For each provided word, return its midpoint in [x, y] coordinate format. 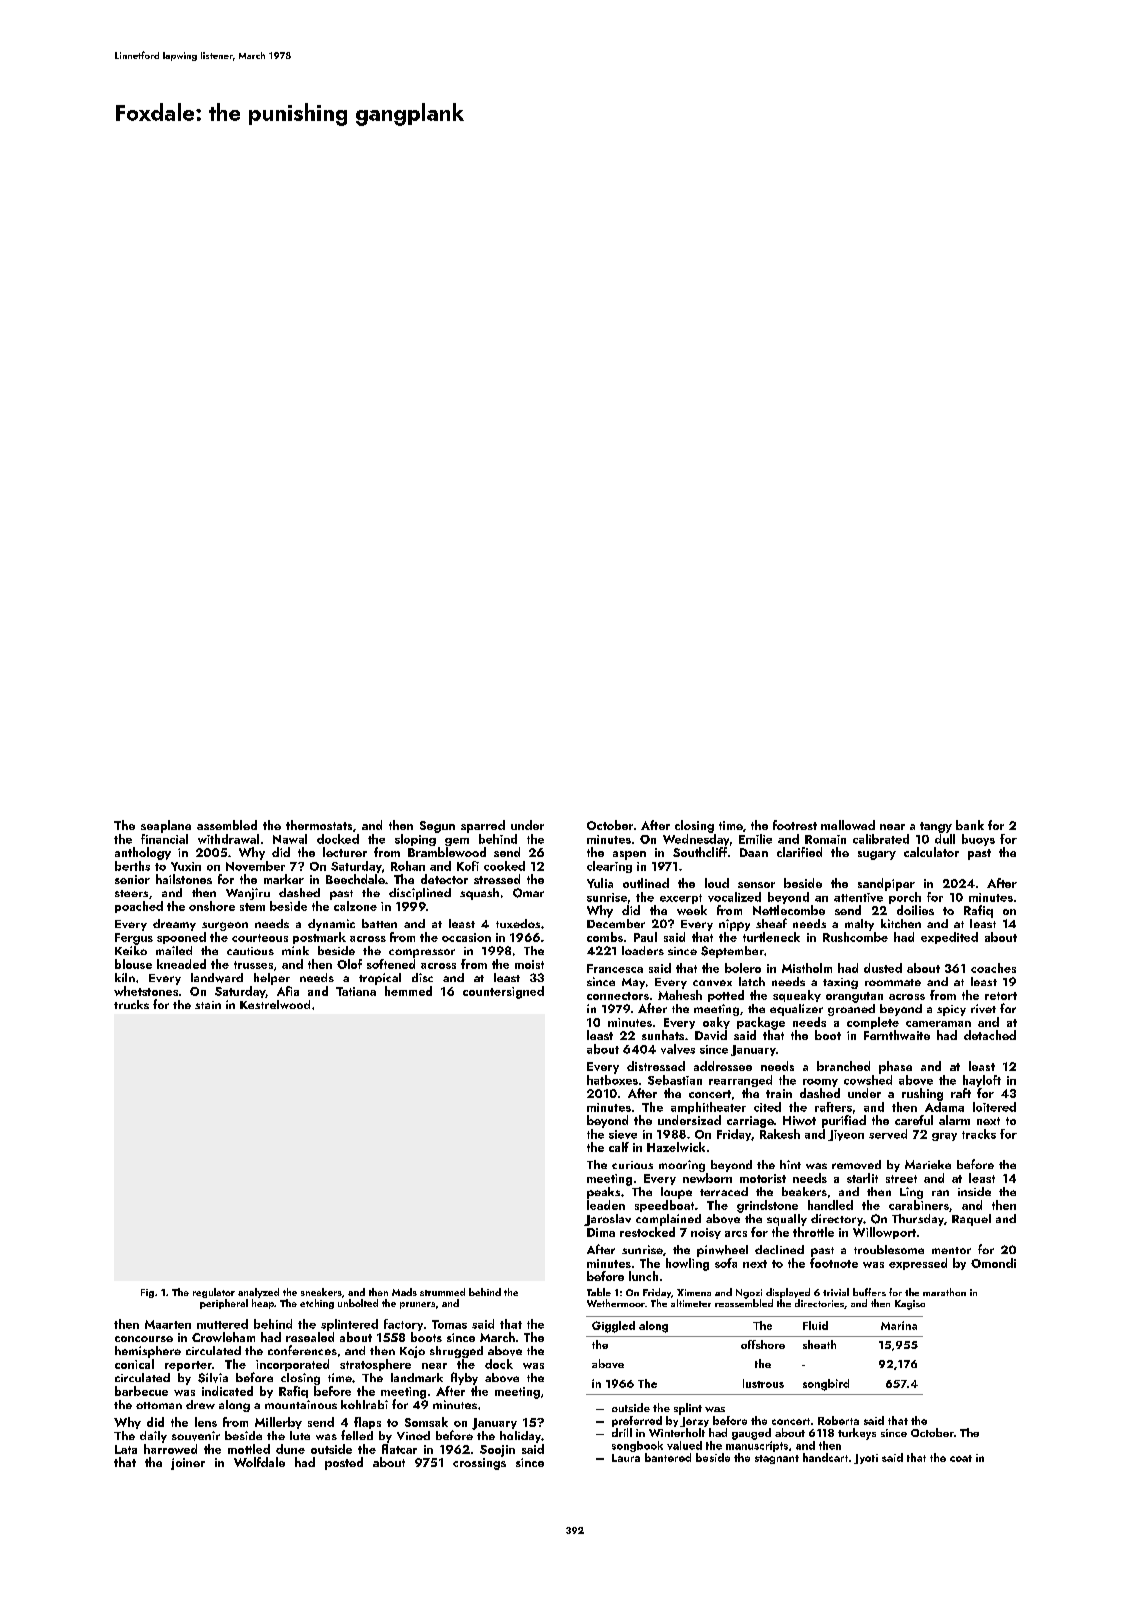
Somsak [426, 1422]
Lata [126, 1449]
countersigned [503, 992]
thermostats [319, 825]
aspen [629, 855]
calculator [931, 852]
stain [208, 1005]
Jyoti [866, 1459]
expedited [949, 938]
